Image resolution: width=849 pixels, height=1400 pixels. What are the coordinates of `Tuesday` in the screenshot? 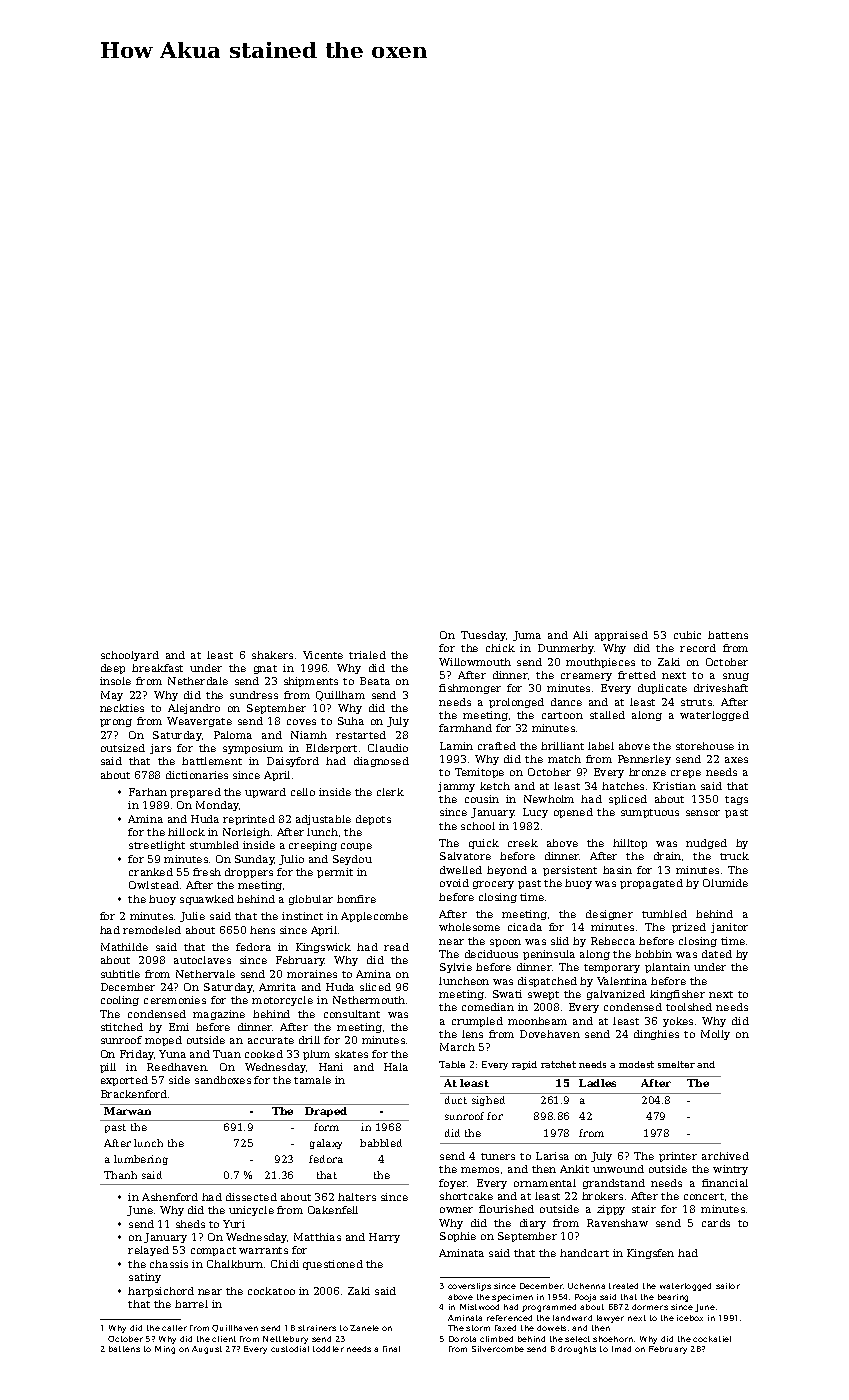 It's located at (483, 636).
